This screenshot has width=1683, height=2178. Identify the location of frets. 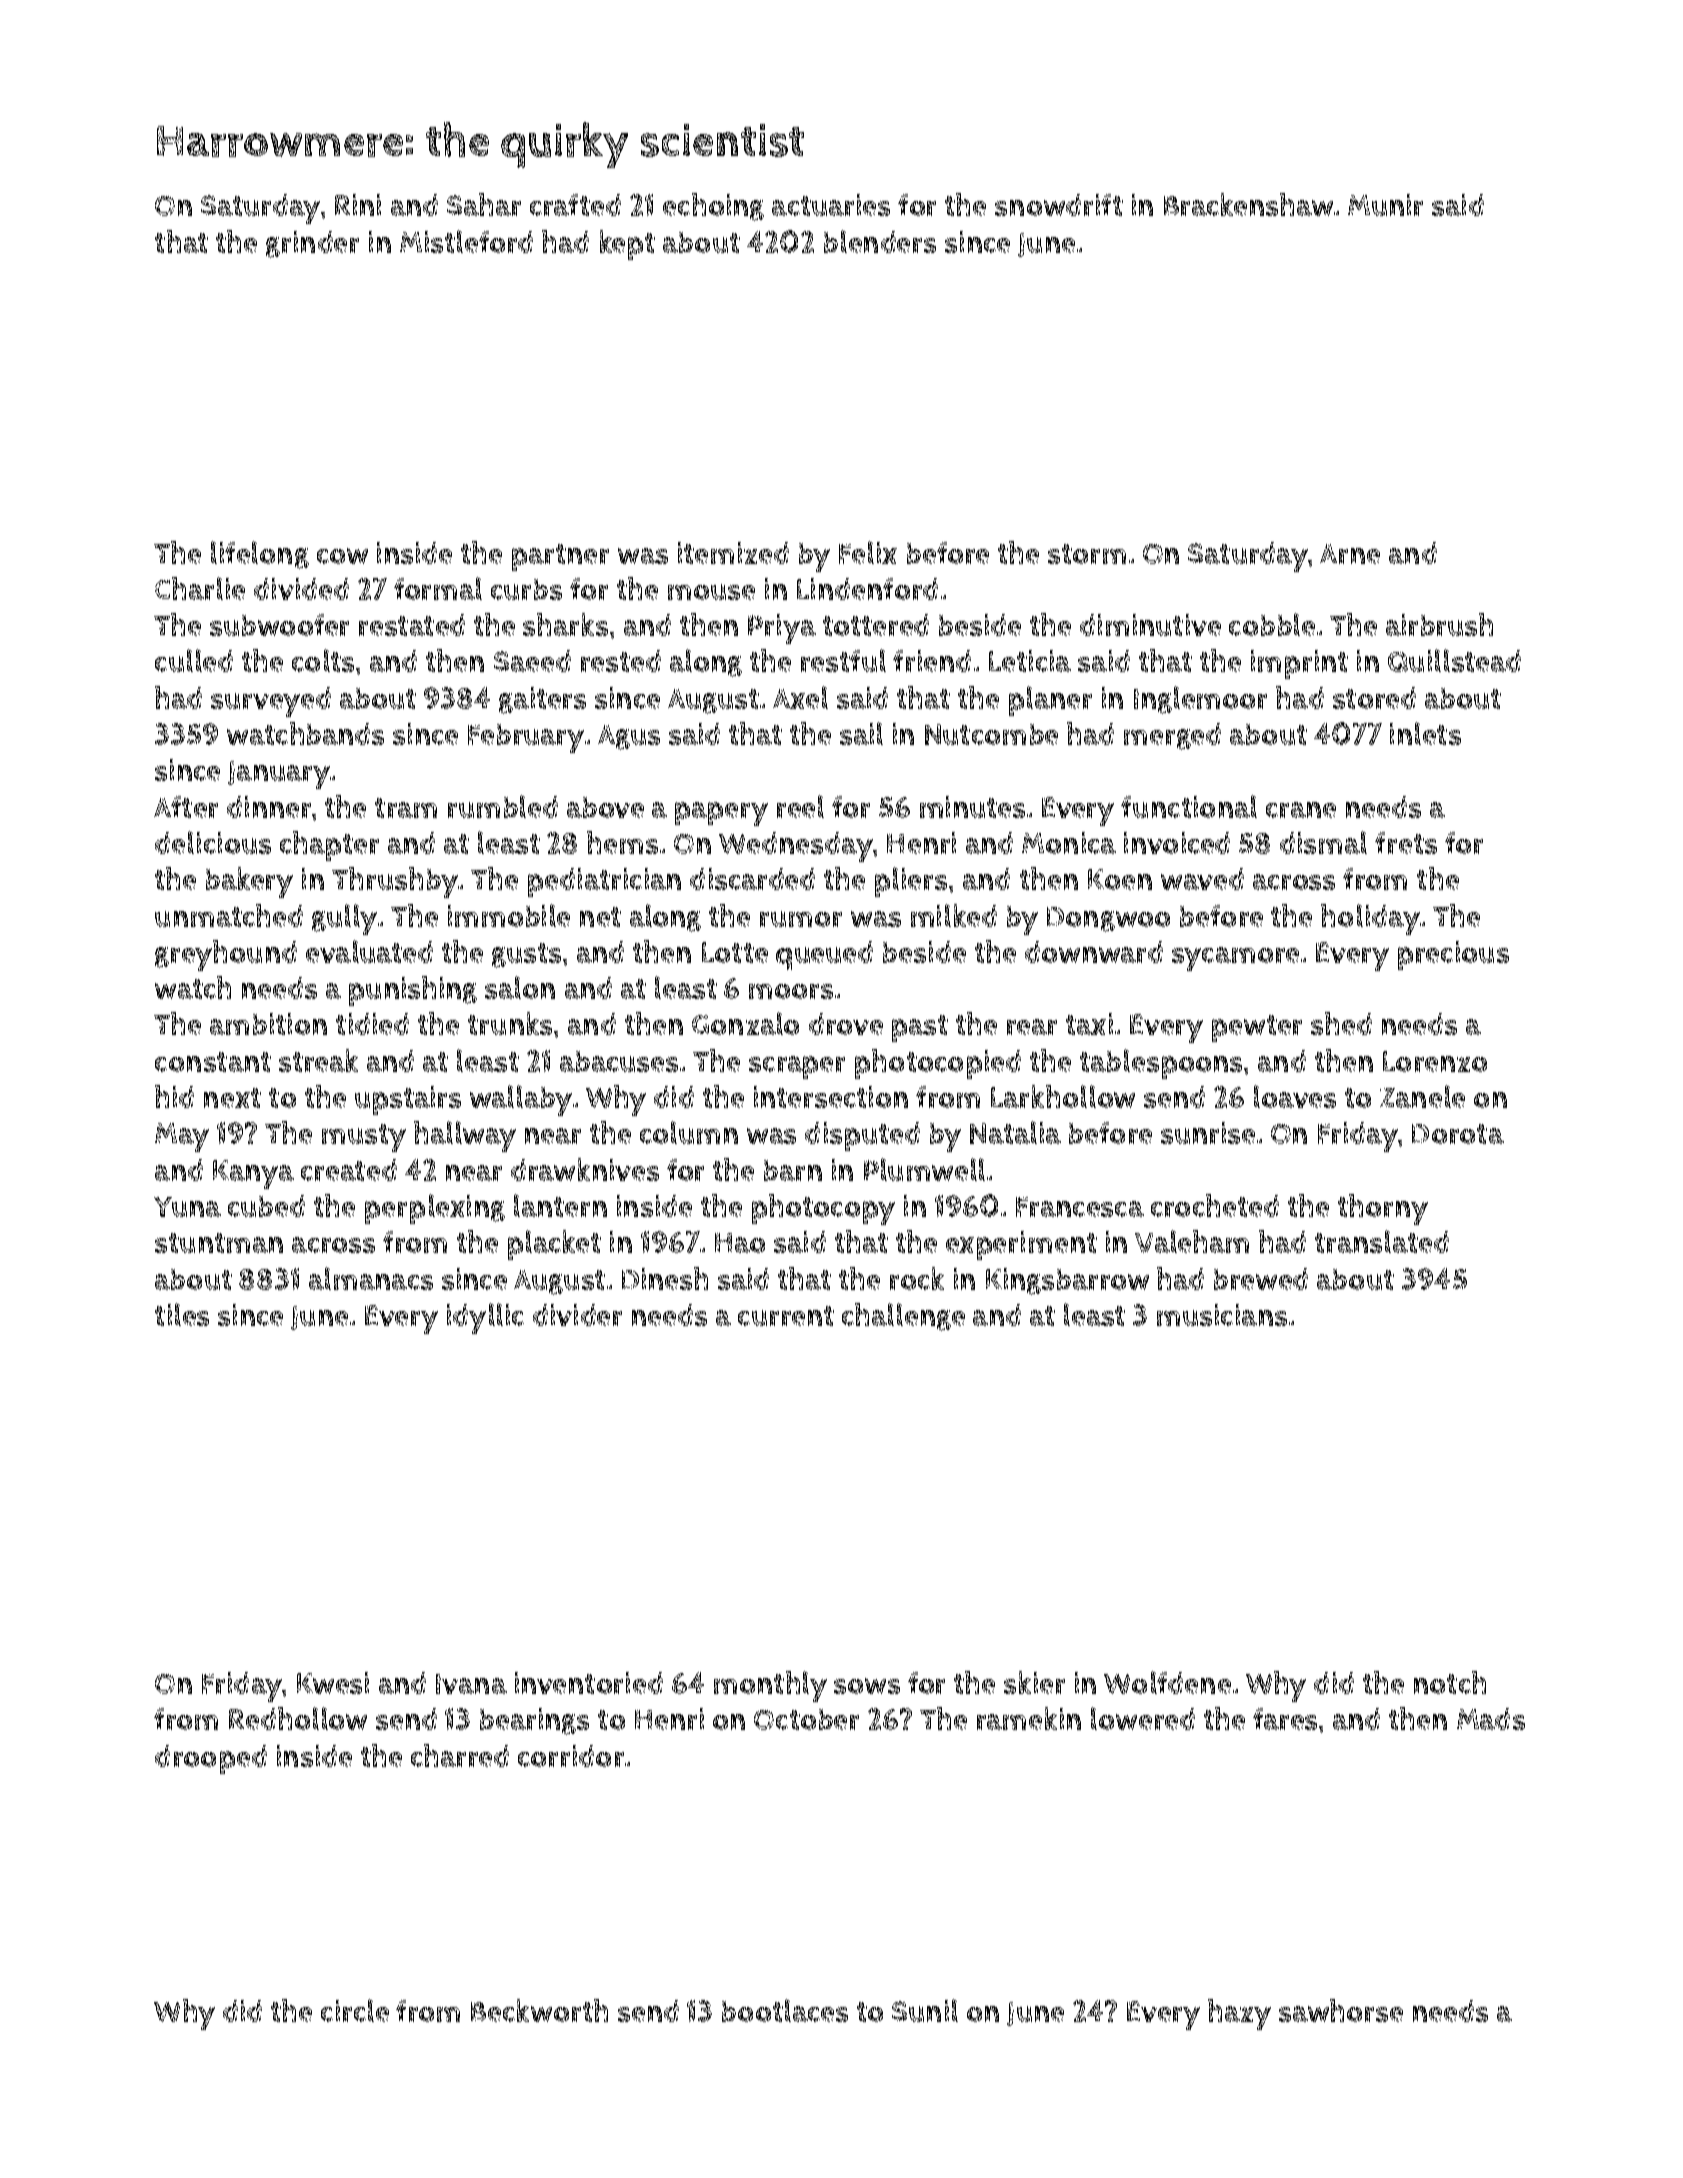
(1406, 843).
